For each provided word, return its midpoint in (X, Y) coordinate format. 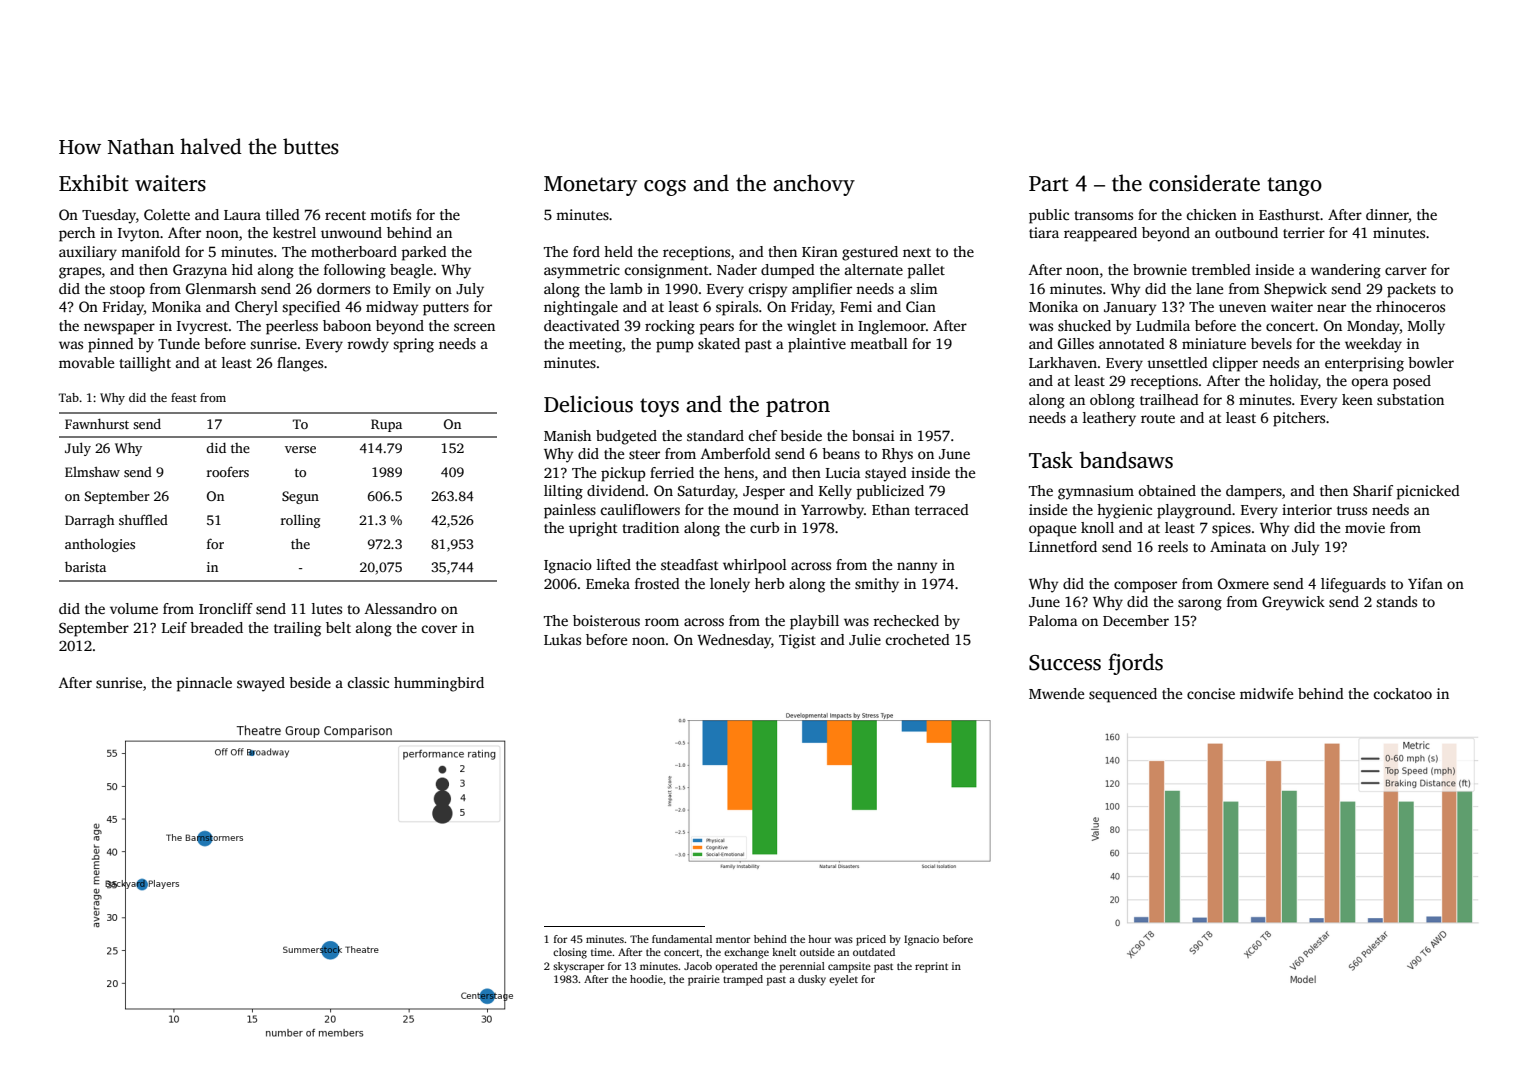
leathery (1109, 419)
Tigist (797, 641)
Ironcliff (226, 608)
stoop (127, 291)
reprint (931, 967)
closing (570, 953)
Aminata (1238, 546)
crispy (768, 290)
